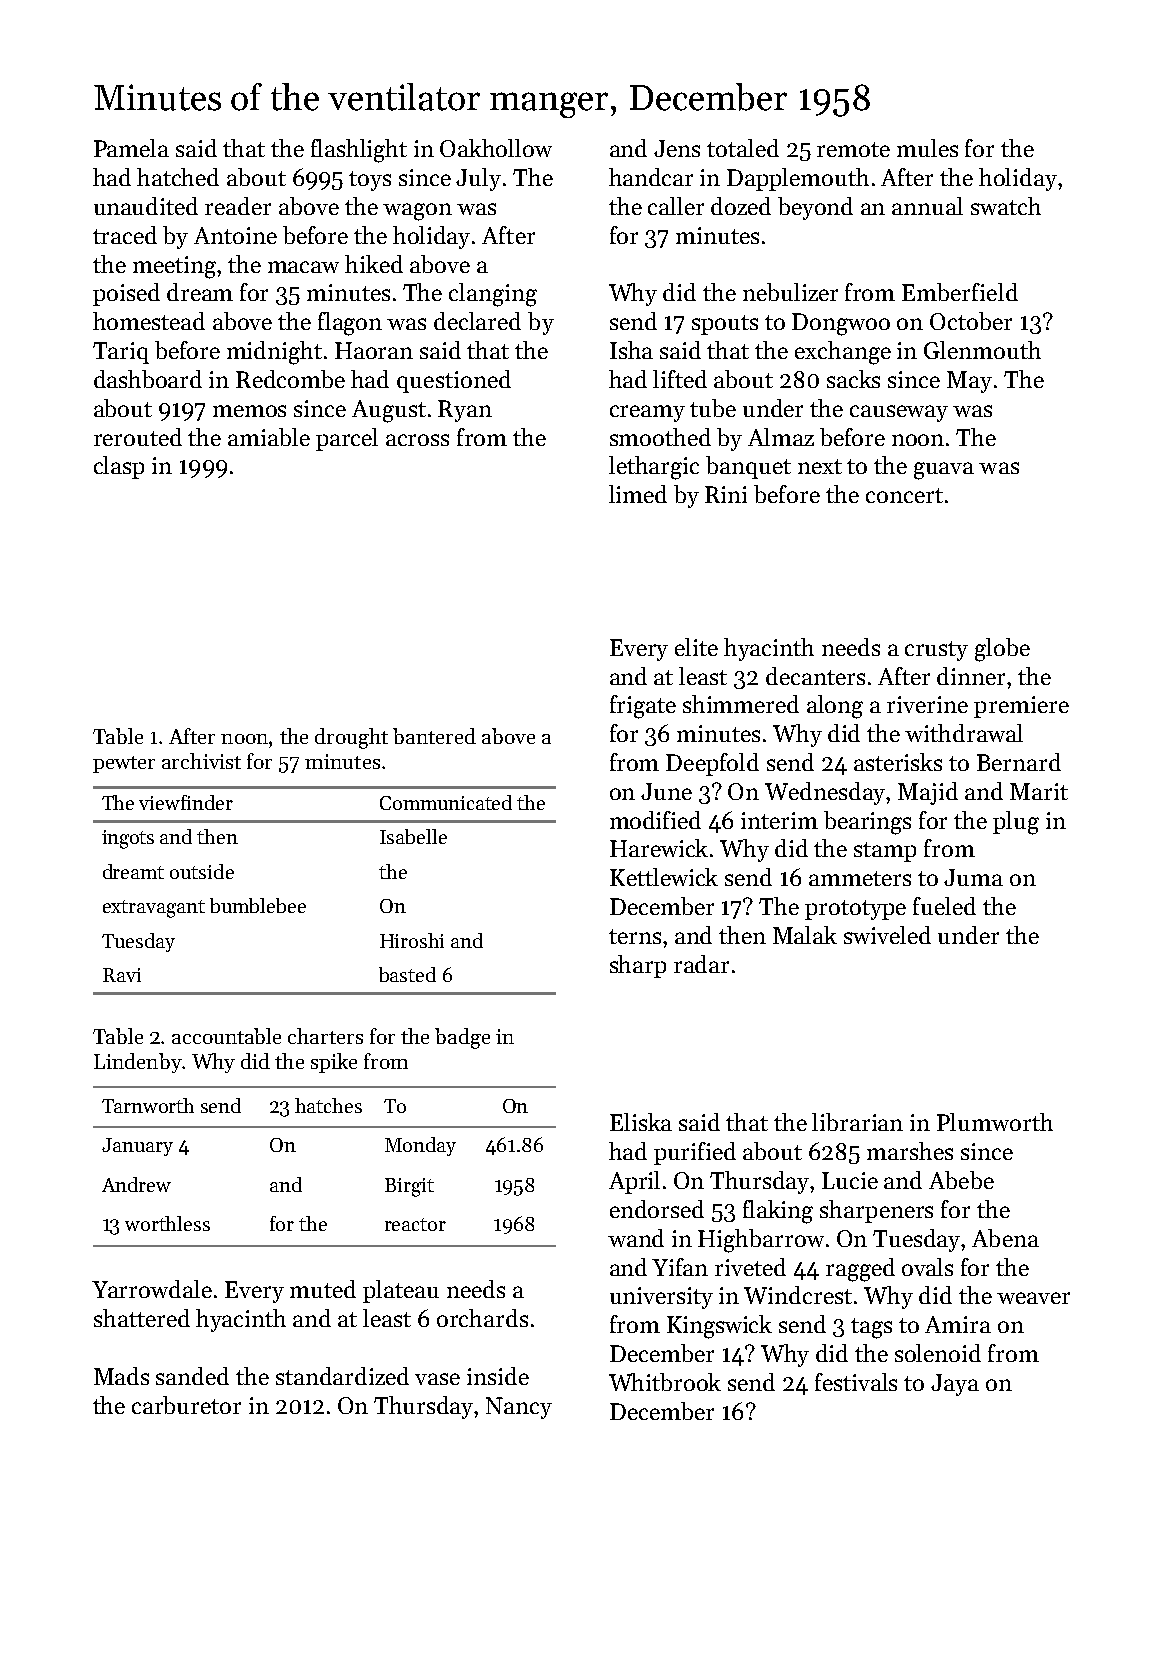 The image size is (1165, 1654). What do you see at coordinates (815, 676) in the document?
I see `decanters` at bounding box center [815, 676].
